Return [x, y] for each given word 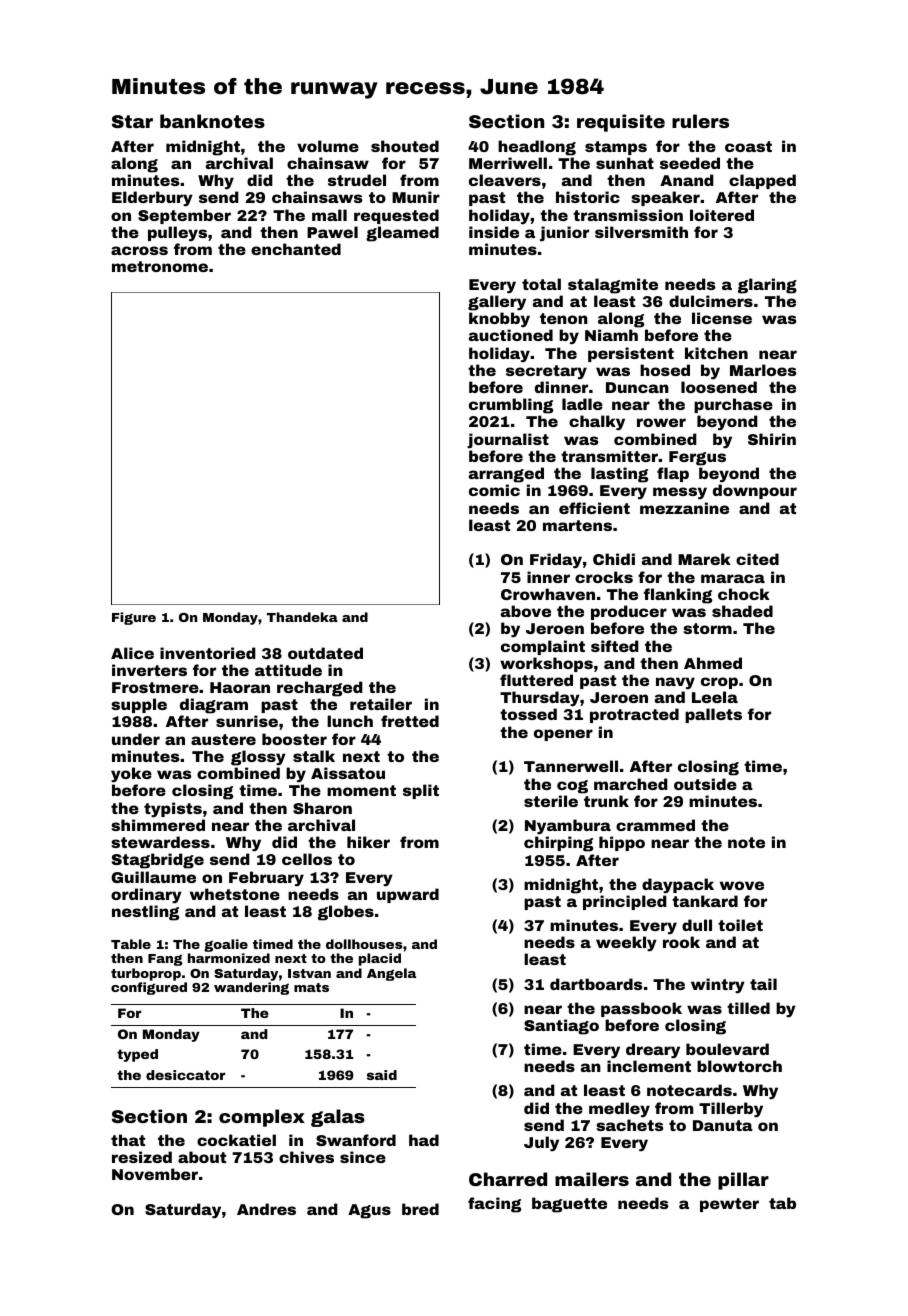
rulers [700, 121]
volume [328, 146]
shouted [405, 146]
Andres [266, 1209]
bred [420, 1209]
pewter [729, 1205]
